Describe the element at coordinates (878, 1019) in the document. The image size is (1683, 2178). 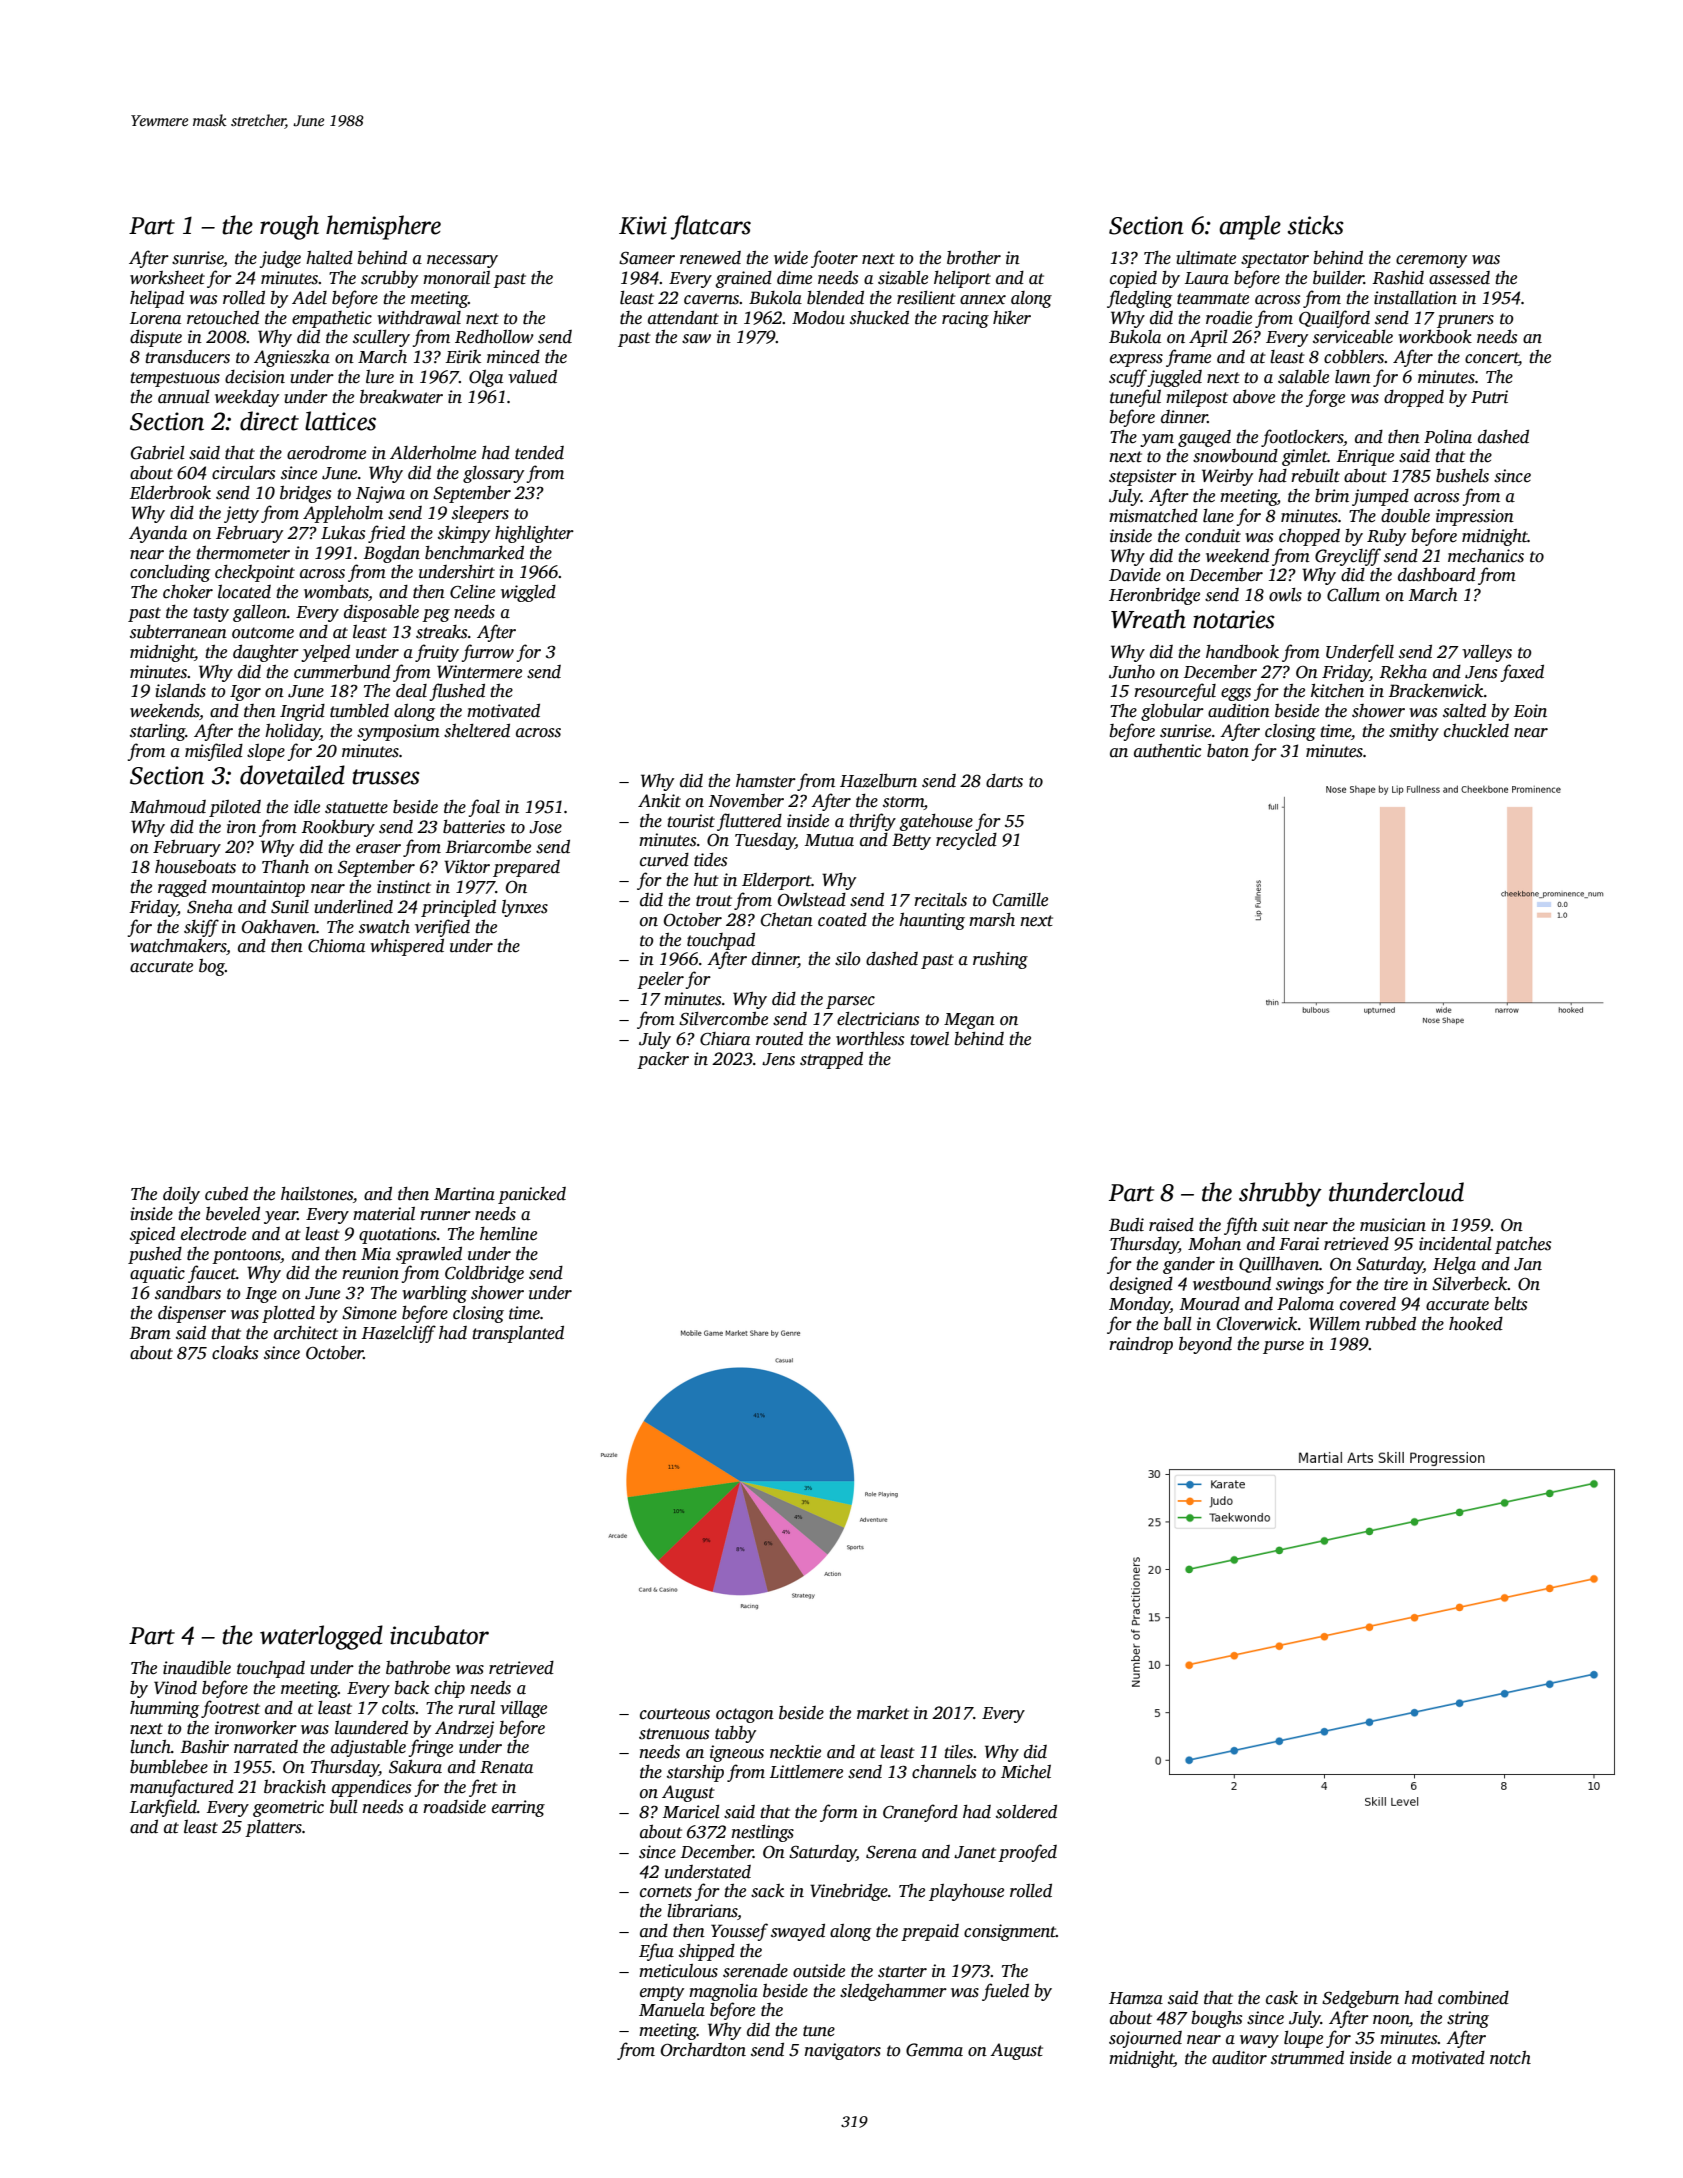
I see `electricians` at that location.
